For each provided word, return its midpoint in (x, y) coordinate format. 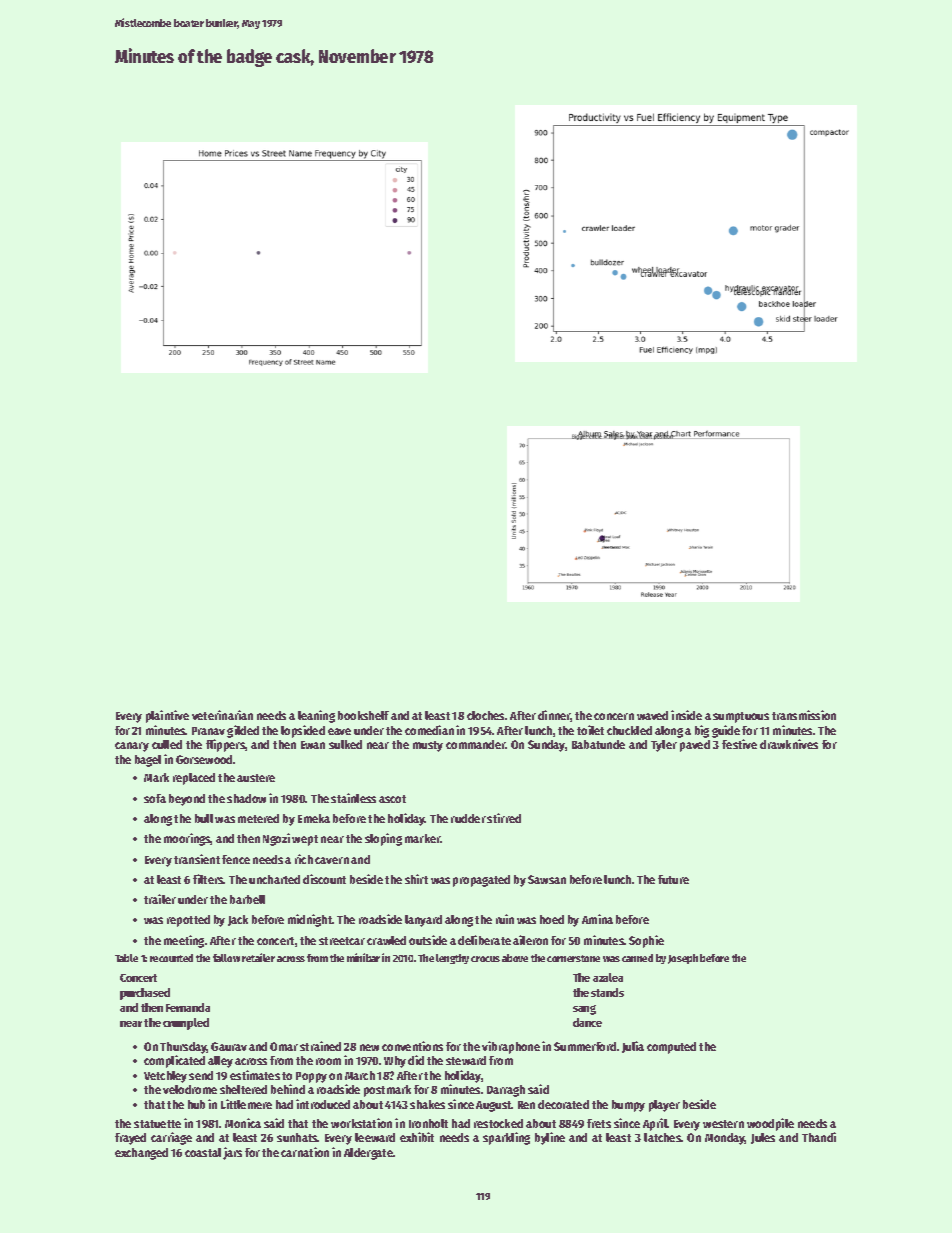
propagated (481, 881)
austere (256, 778)
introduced (323, 1104)
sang (584, 1010)
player (664, 1106)
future (673, 879)
